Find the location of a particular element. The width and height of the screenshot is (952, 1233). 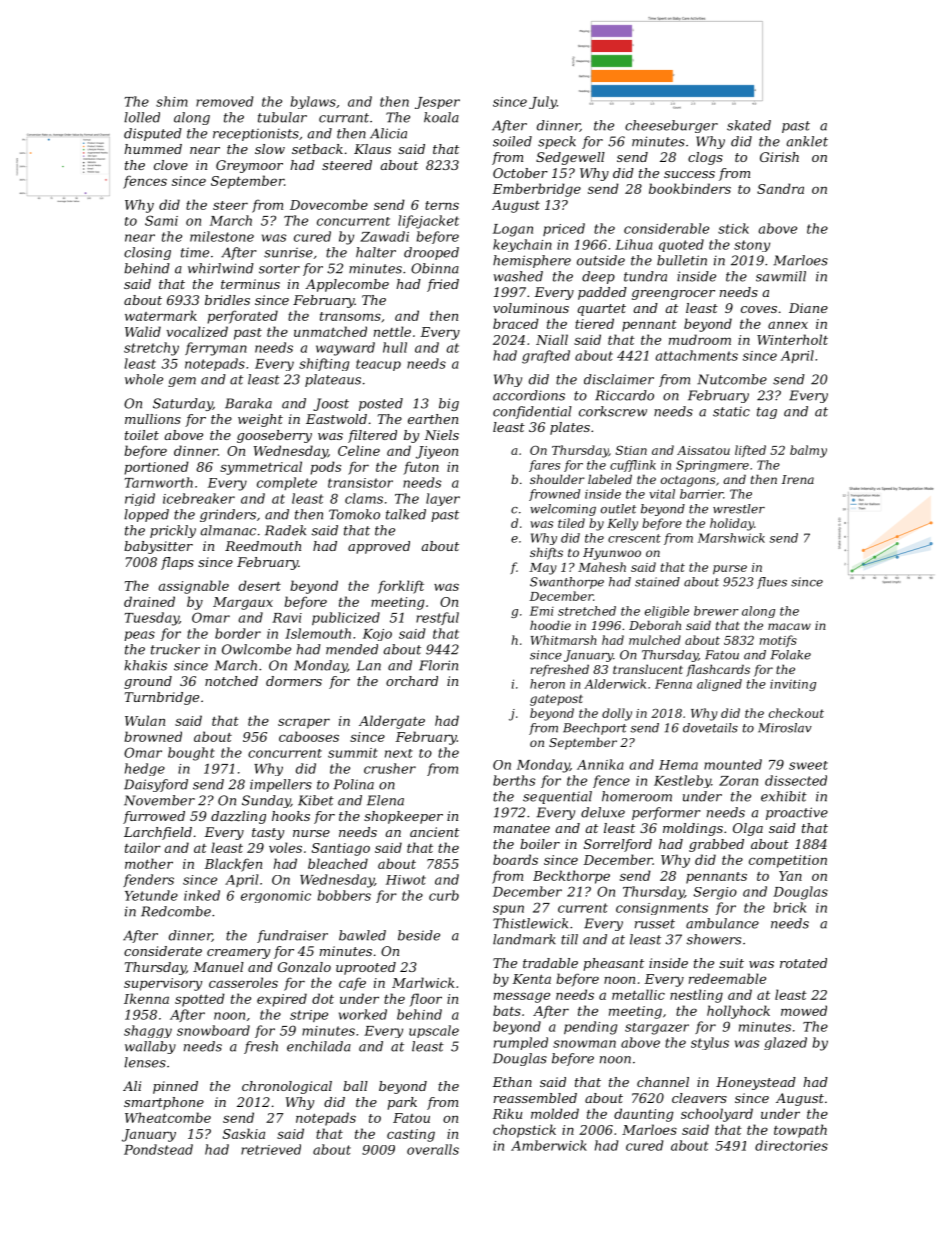

spotted is located at coordinates (200, 1000).
